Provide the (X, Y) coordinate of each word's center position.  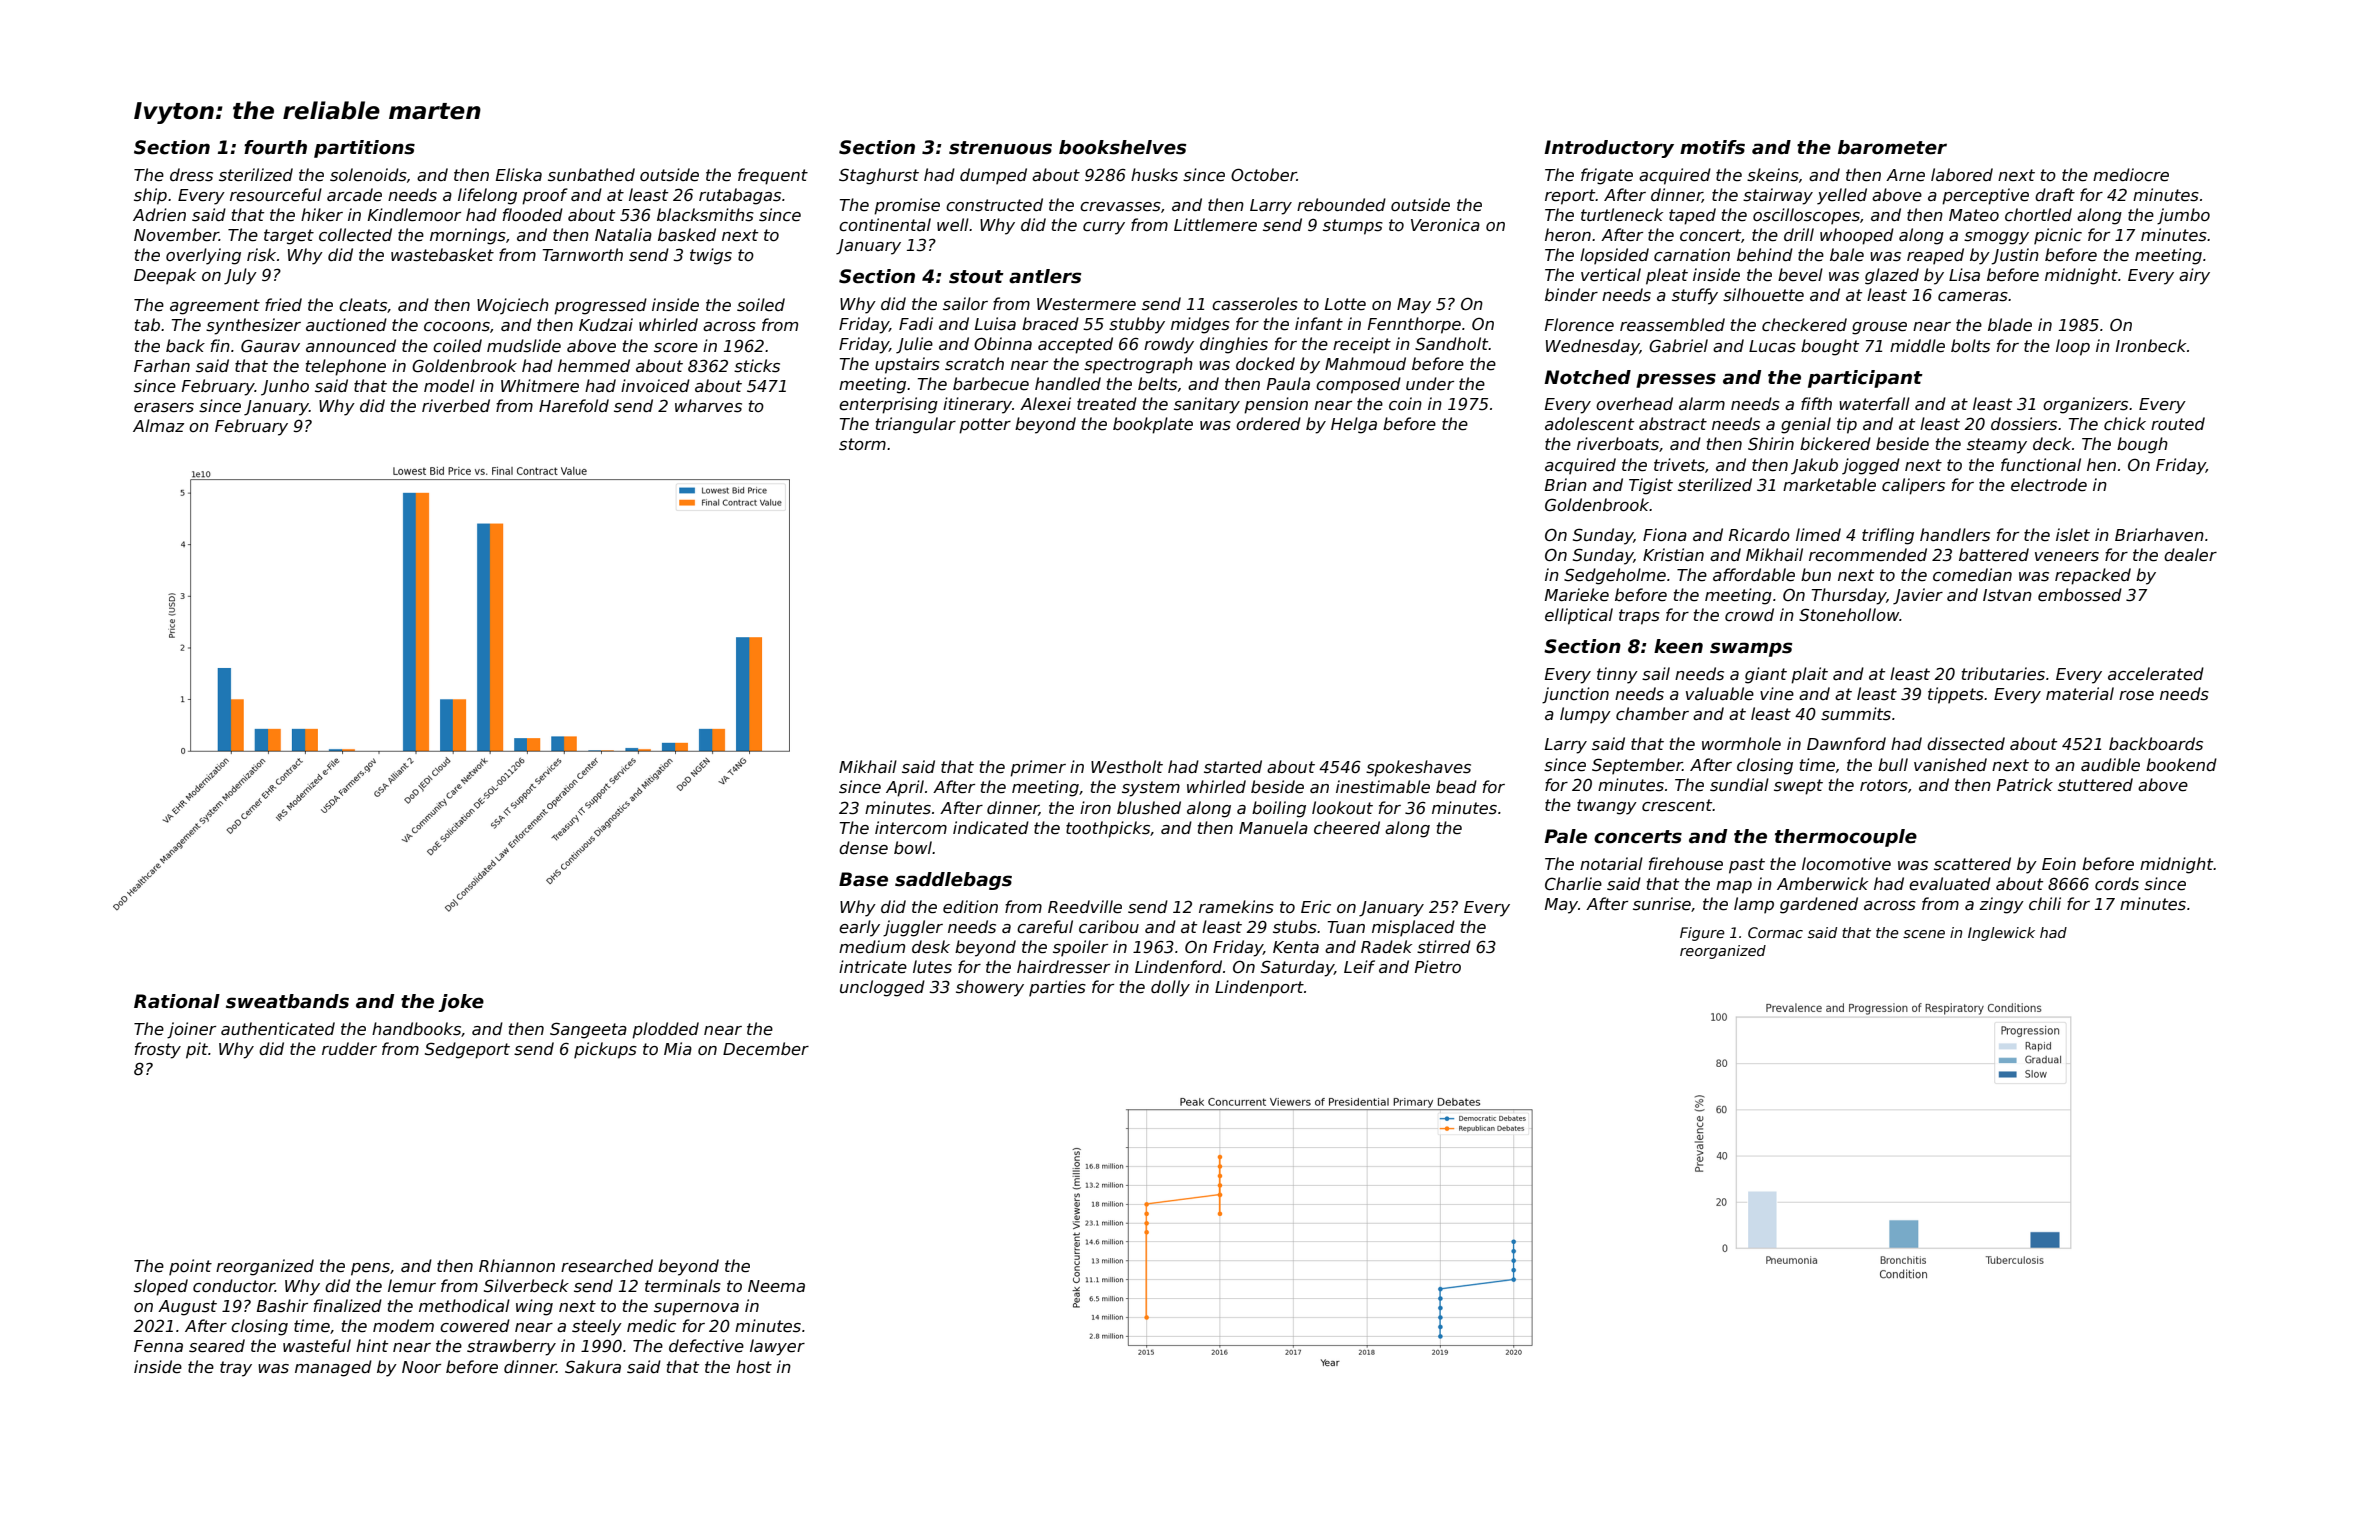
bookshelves (1123, 147)
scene (1924, 934)
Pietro (1438, 967)
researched (607, 1266)
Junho (285, 387)
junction (1575, 695)
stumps (1353, 227)
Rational (177, 1001)
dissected (1966, 744)
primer (1038, 768)
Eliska (519, 174)
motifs (1712, 147)
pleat (1667, 276)
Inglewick (2001, 934)
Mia (678, 1048)
